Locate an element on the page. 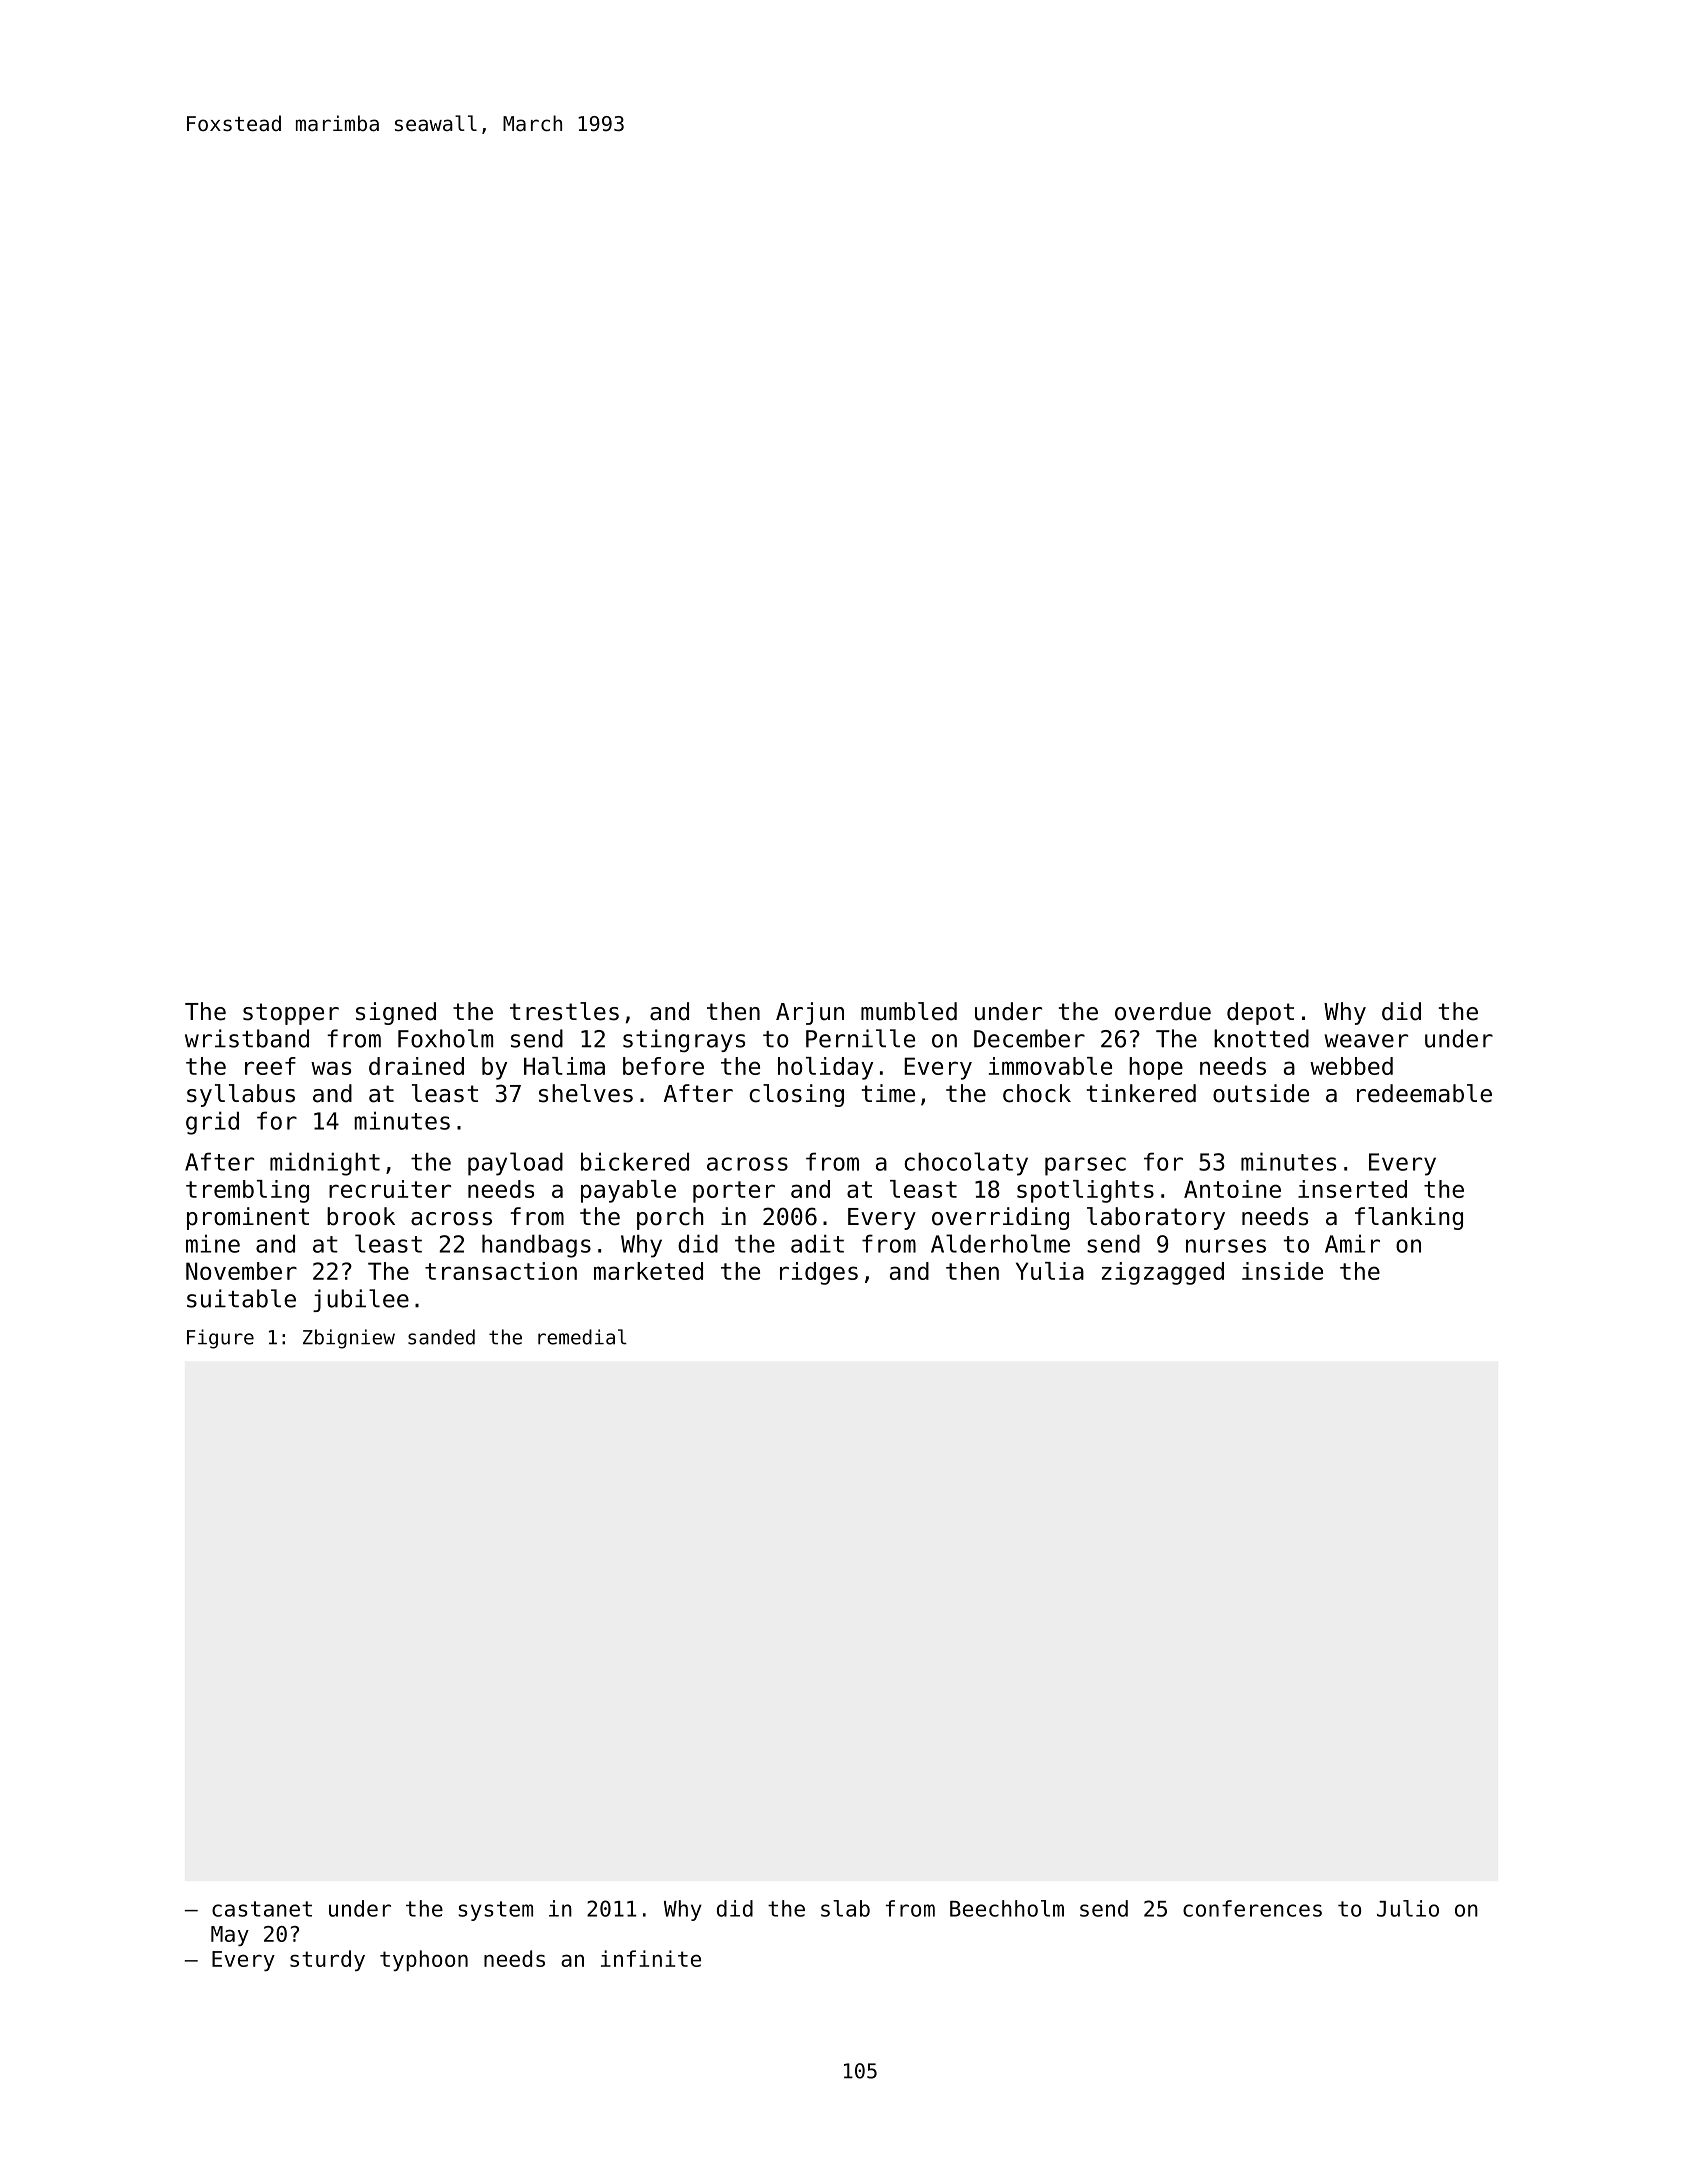 The height and width of the document is (2178, 1683). zigzagged is located at coordinates (1163, 1273).
